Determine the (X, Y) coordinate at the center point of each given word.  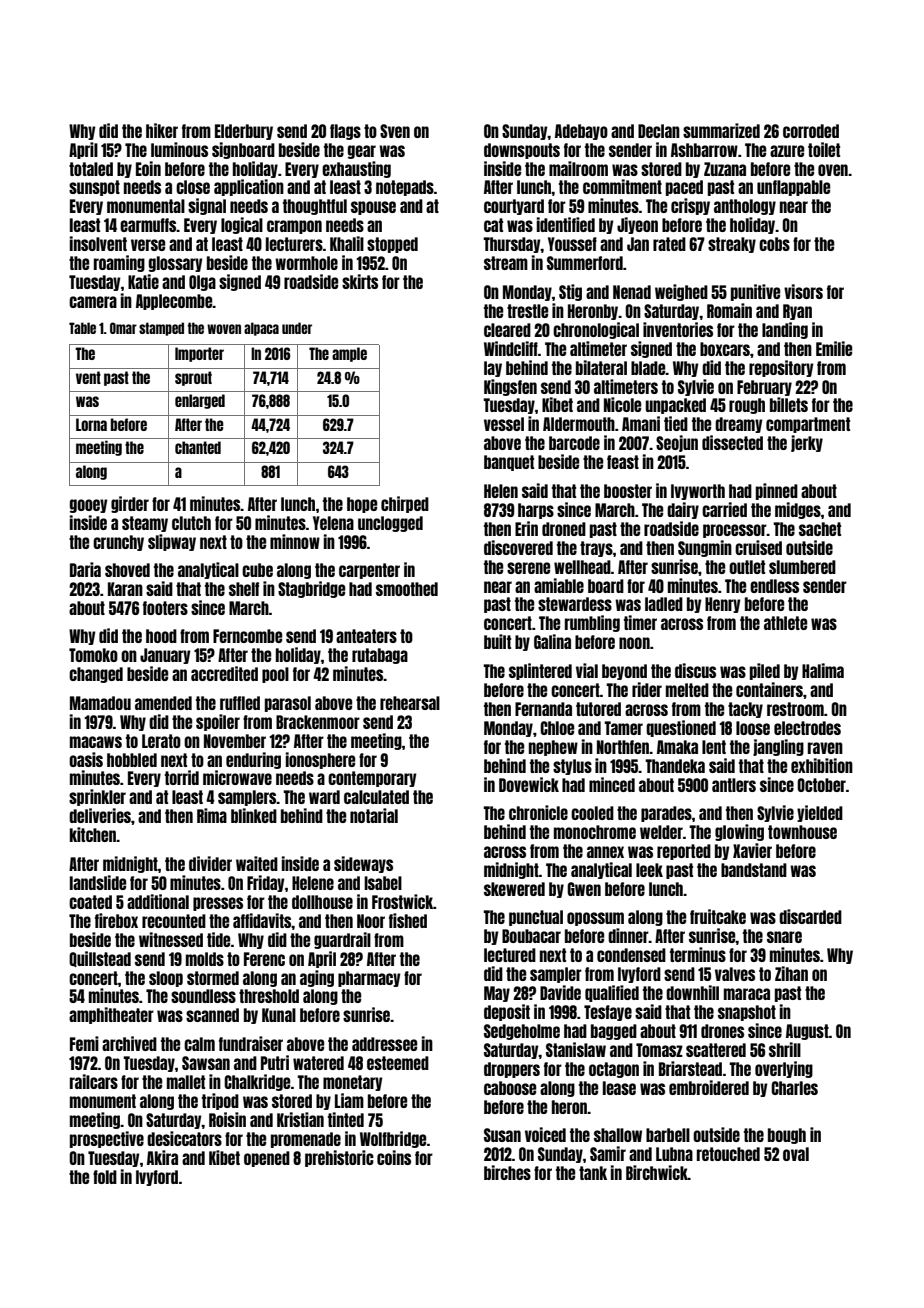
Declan (659, 131)
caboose (510, 1088)
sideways (363, 864)
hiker (162, 130)
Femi (84, 1043)
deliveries (100, 815)
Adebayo (581, 132)
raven (825, 748)
